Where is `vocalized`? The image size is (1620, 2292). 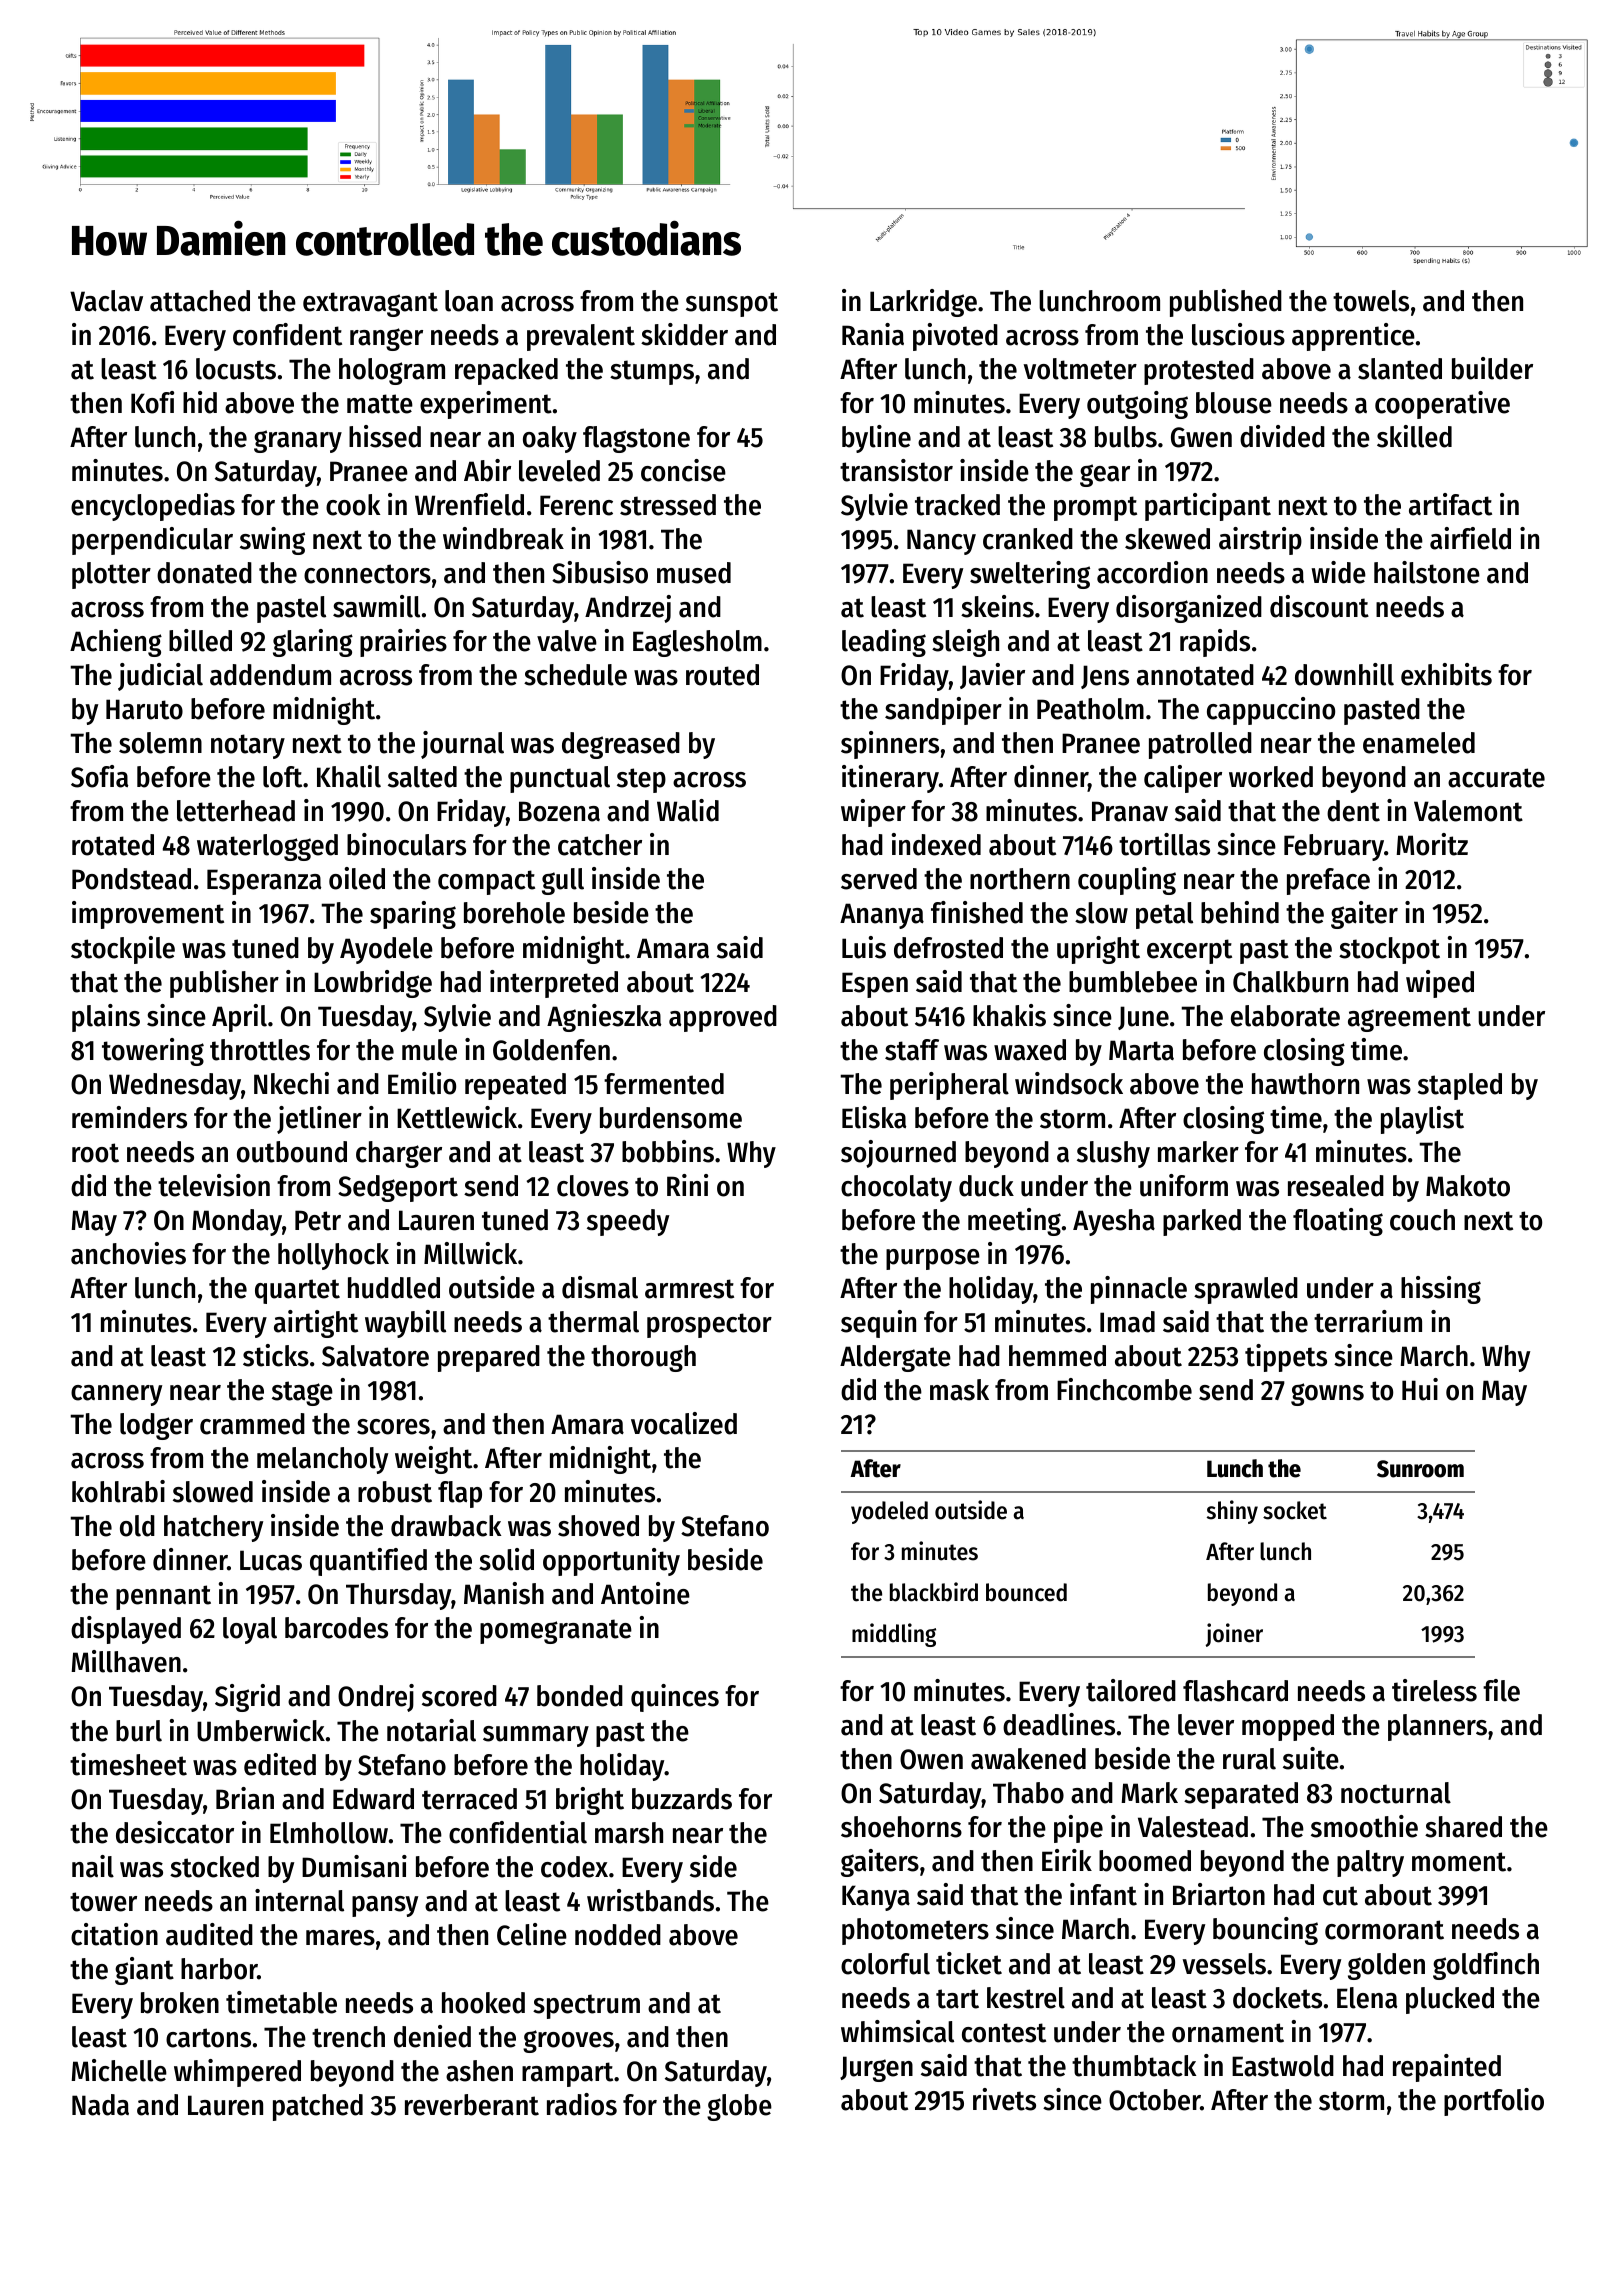 vocalized is located at coordinates (684, 1423).
